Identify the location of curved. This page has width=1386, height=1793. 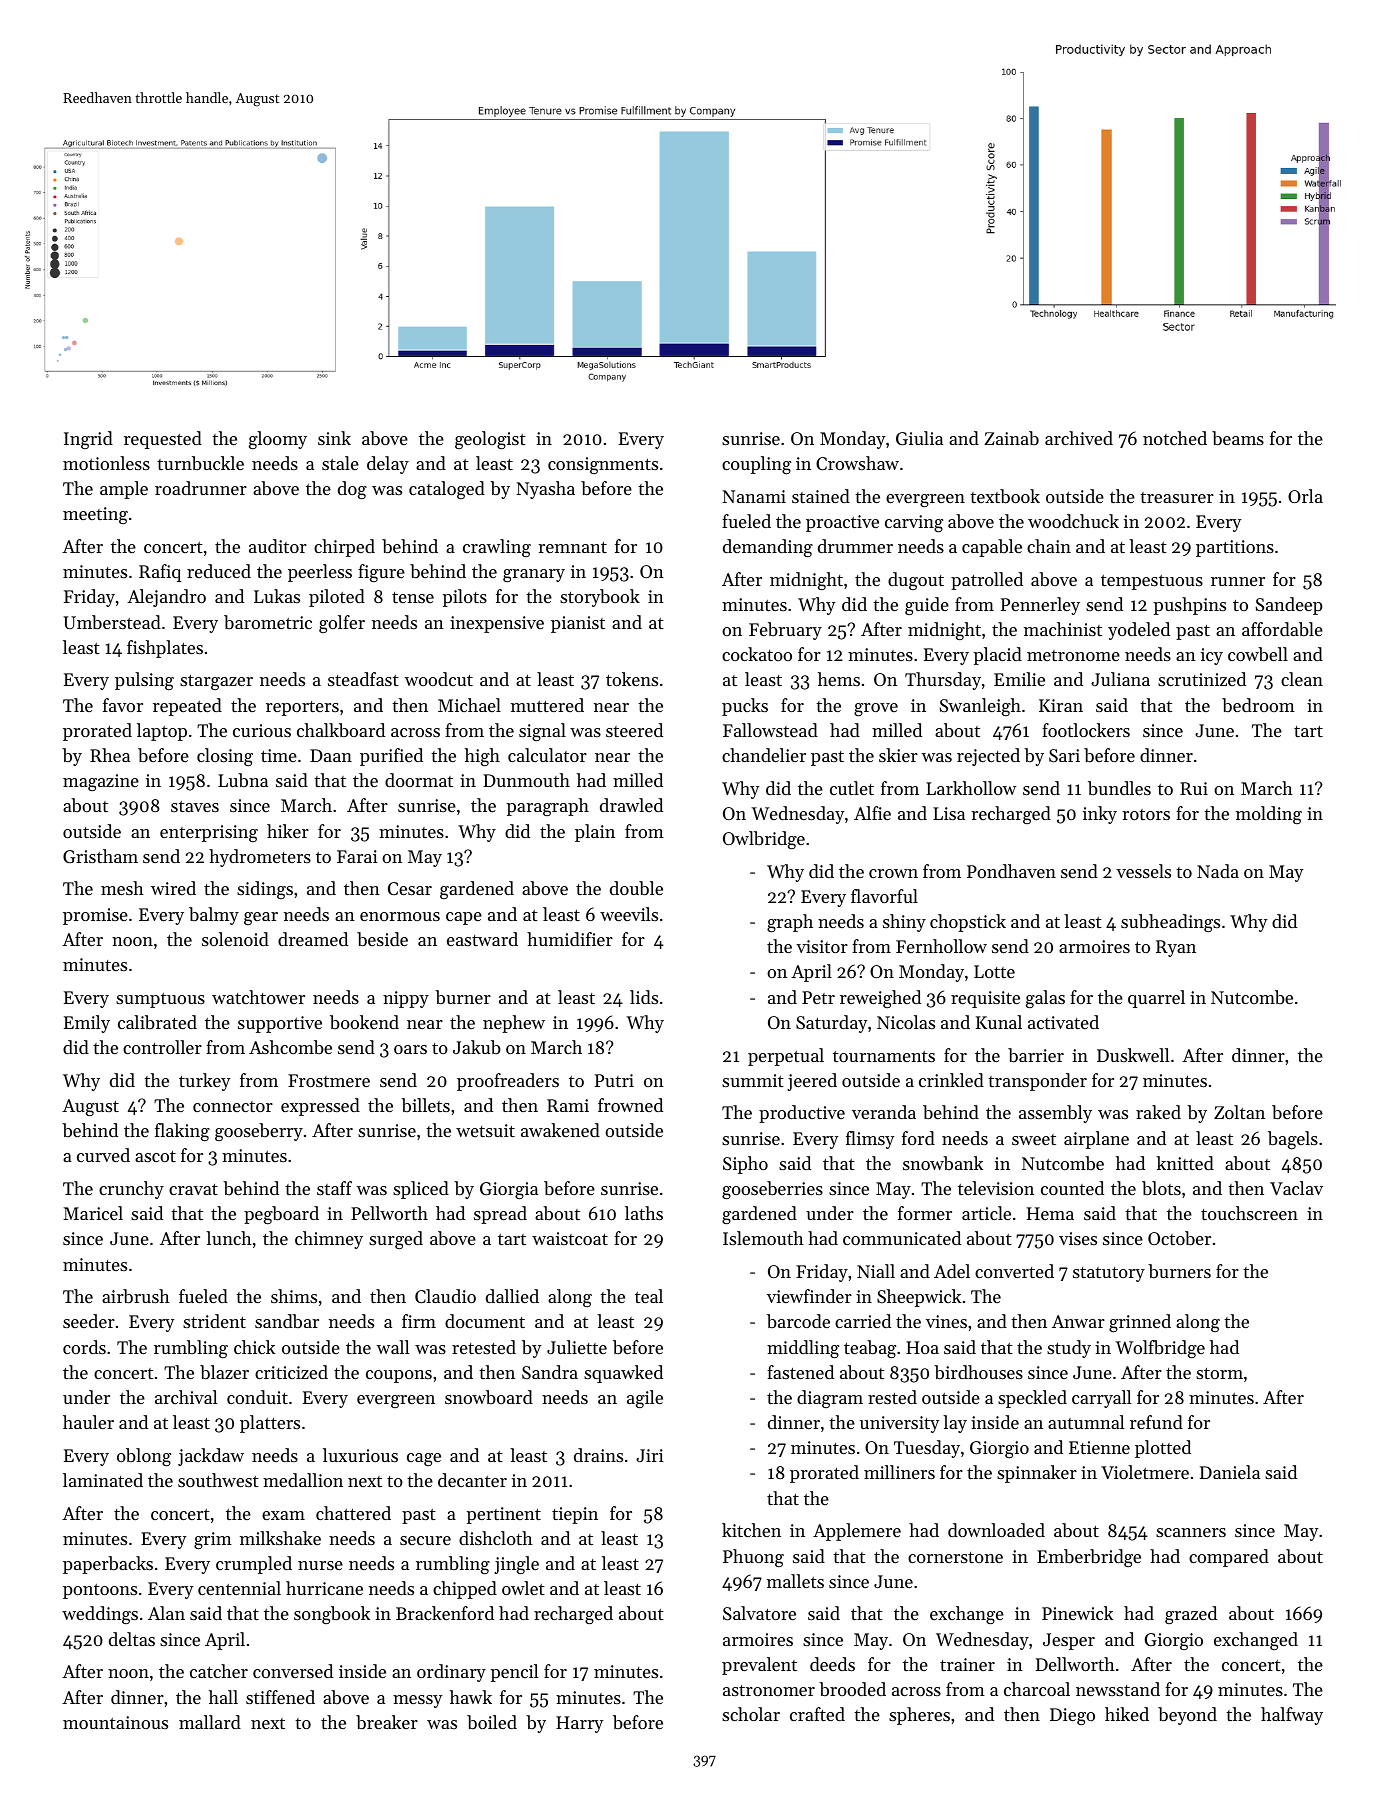
(103, 1155).
